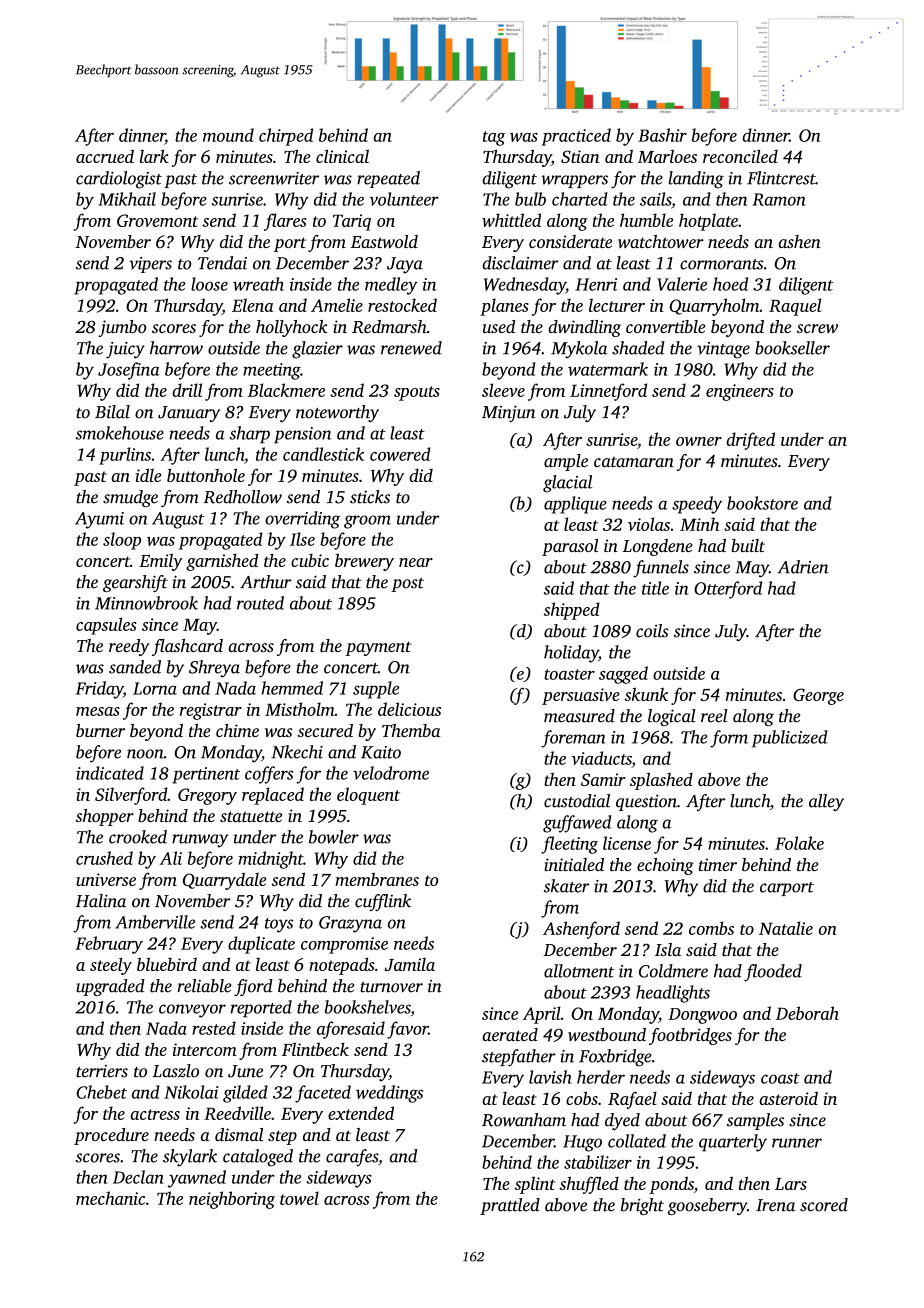 The width and height of the screenshot is (924, 1308). Describe the element at coordinates (792, 348) in the screenshot. I see `bookseller` at that location.
